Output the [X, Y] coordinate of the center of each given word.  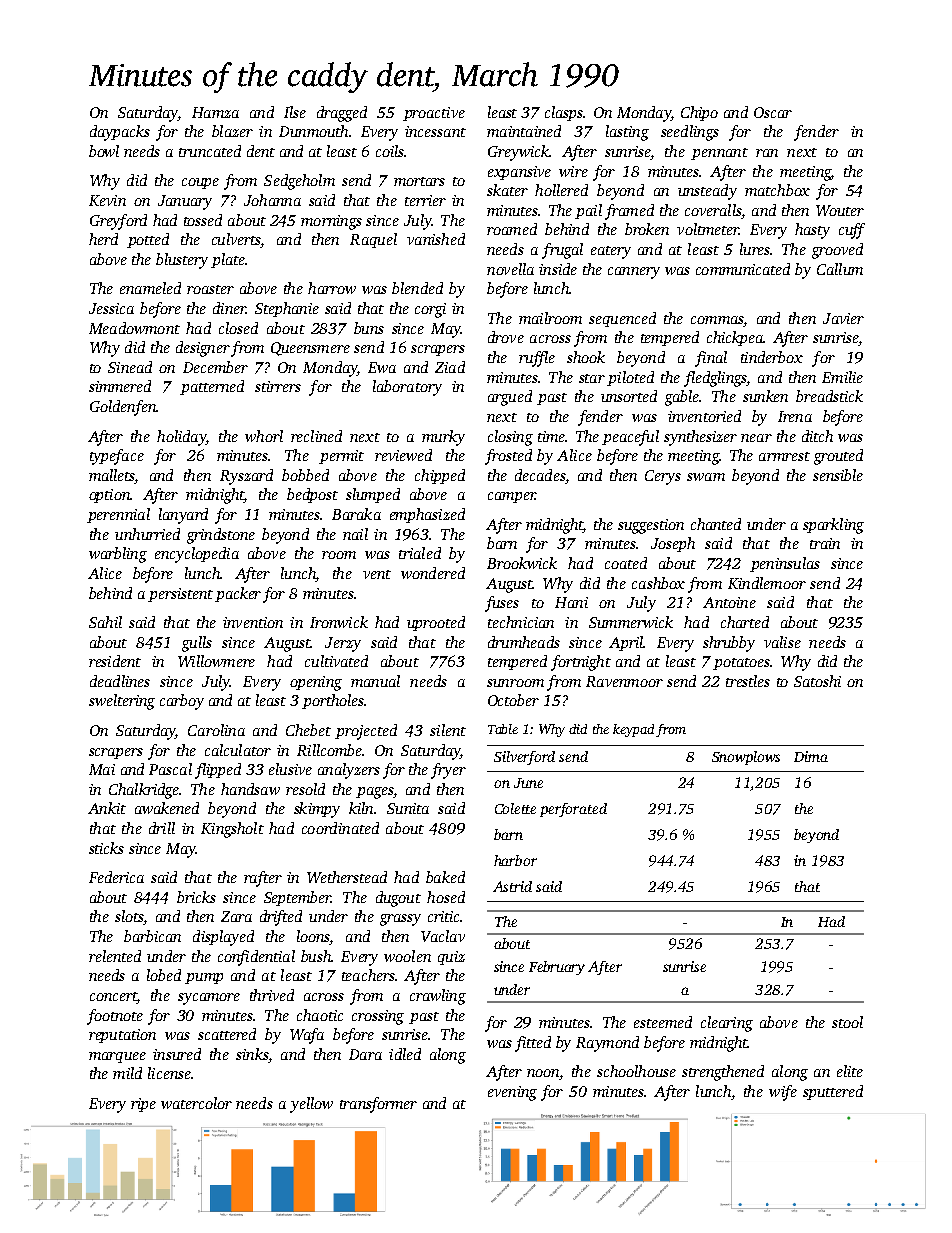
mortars [419, 181]
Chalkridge [144, 791]
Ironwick [339, 622]
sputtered [833, 1092]
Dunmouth [313, 131]
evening [512, 1093]
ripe [143, 1105]
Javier [843, 318]
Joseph [673, 544]
